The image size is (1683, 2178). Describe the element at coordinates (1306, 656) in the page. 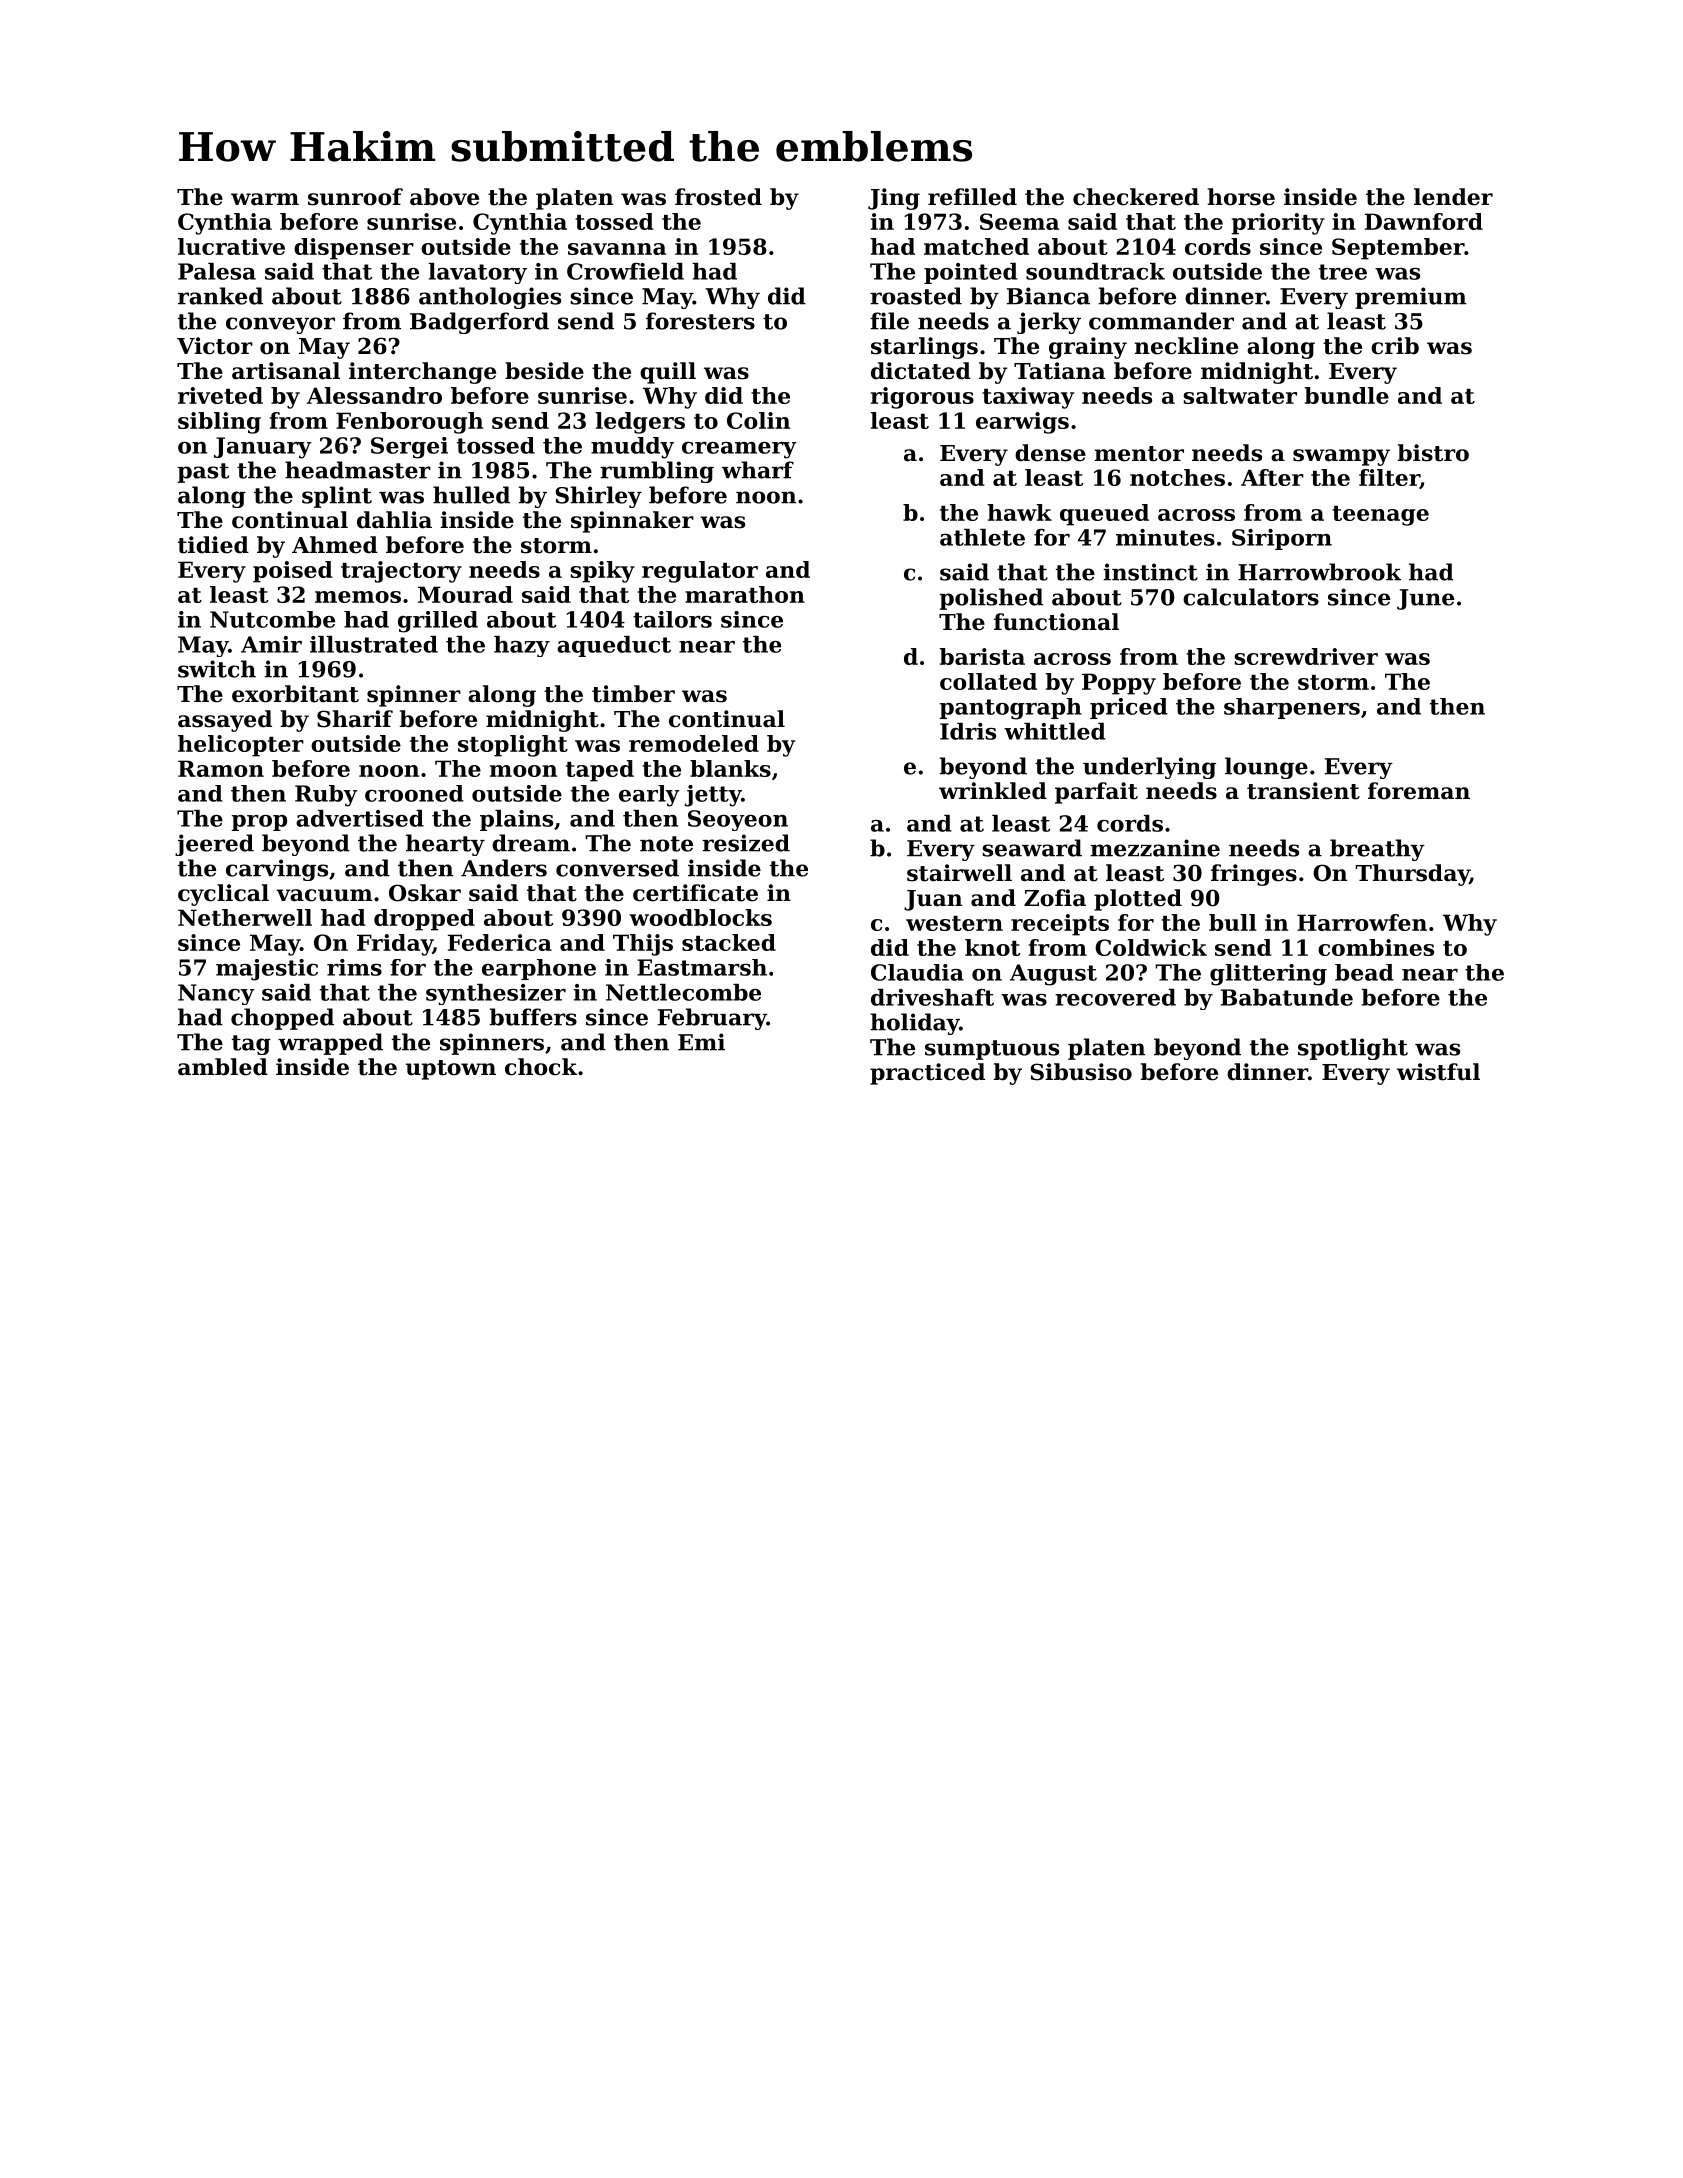

I see `screwdriver` at that location.
